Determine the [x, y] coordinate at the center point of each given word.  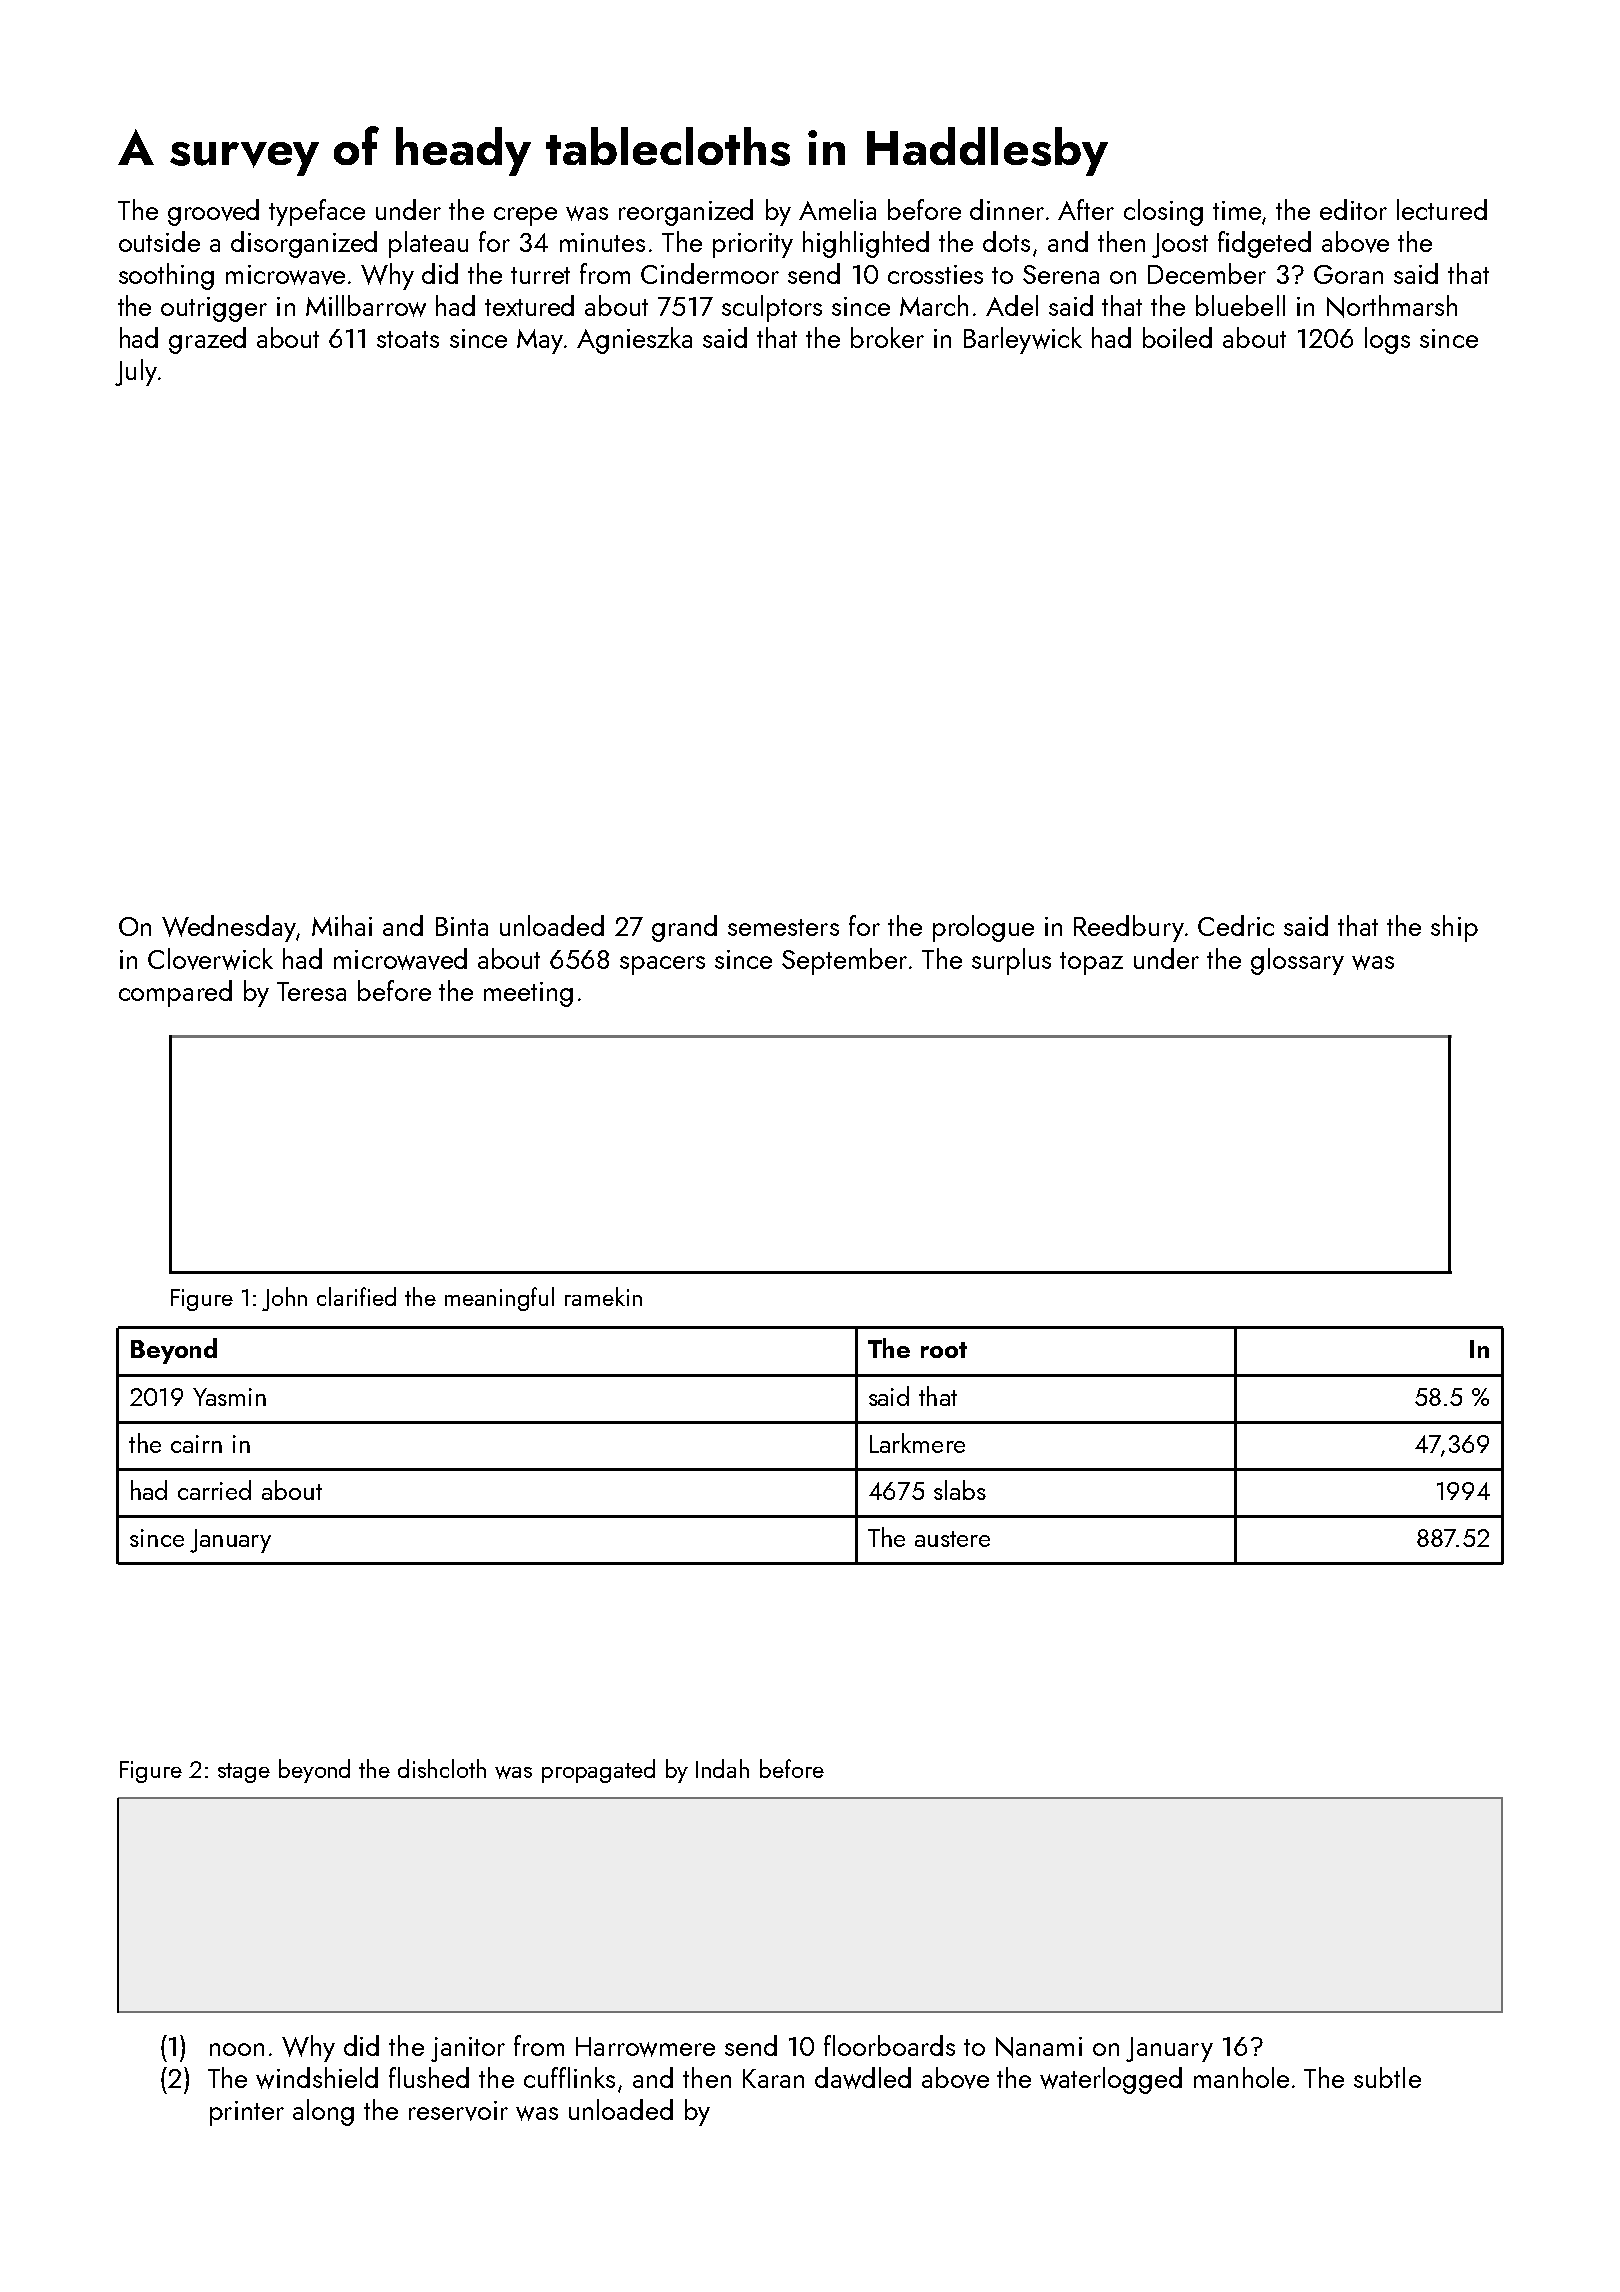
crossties [935, 274]
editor [1353, 209]
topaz [1091, 963]
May [540, 341]
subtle [1387, 2077]
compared [175, 993]
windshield [317, 2078]
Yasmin [229, 1397]
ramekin [603, 1296]
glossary [1297, 961]
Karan [773, 2078]
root [944, 1350]
